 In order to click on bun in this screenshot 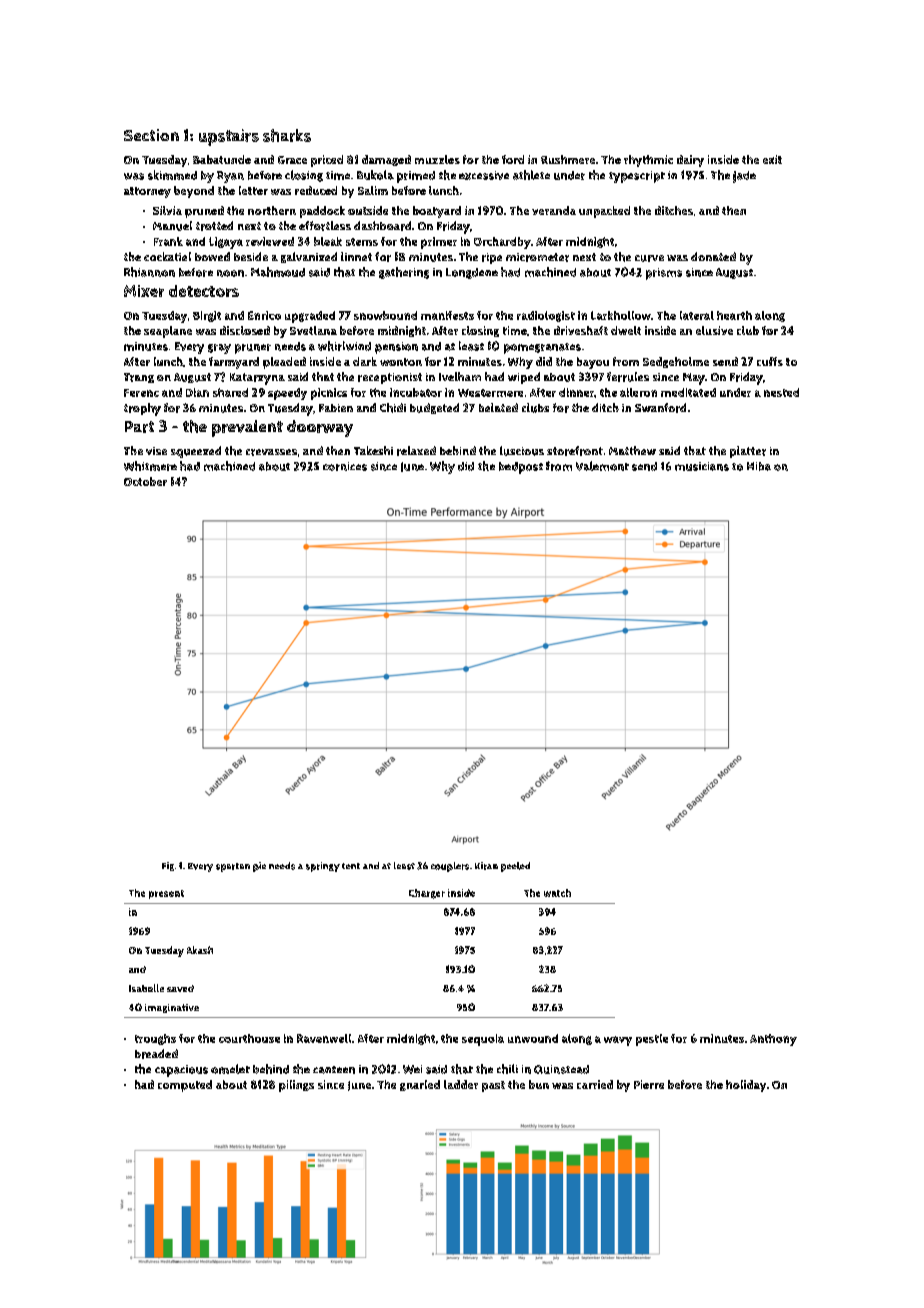, I will do `click(539, 1084)`.
